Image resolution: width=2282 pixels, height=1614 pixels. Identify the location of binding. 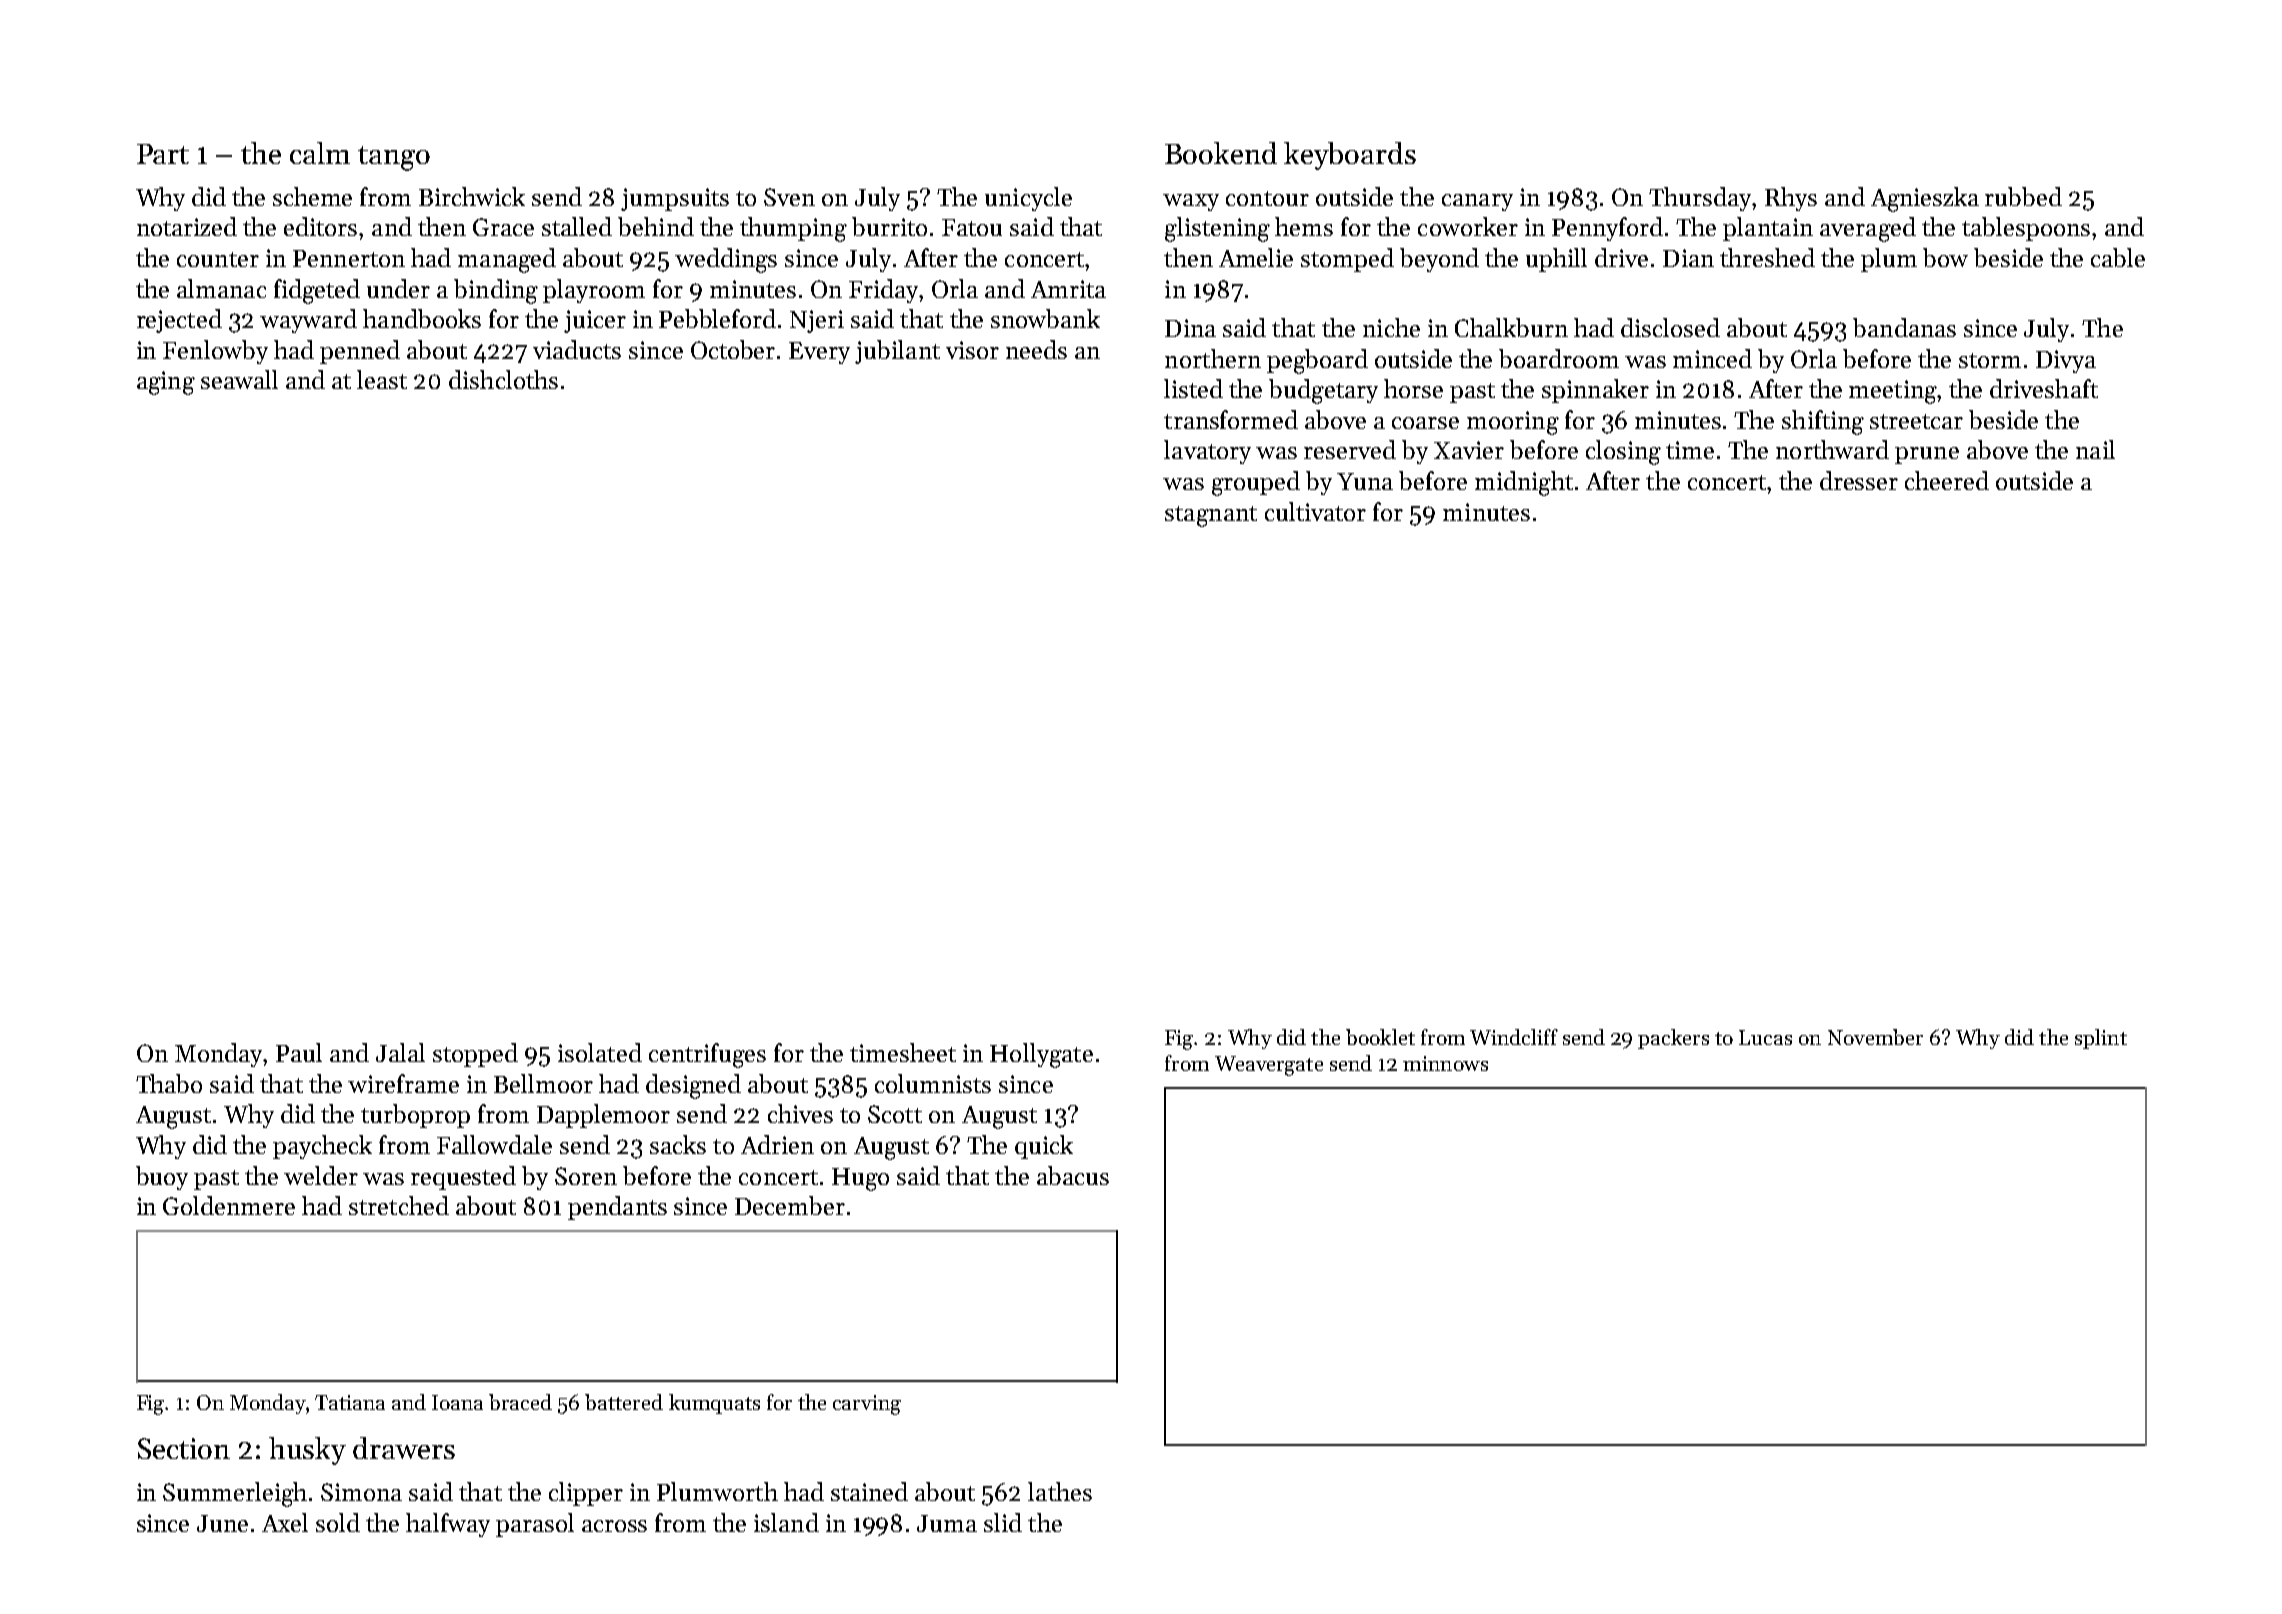
(496, 291).
